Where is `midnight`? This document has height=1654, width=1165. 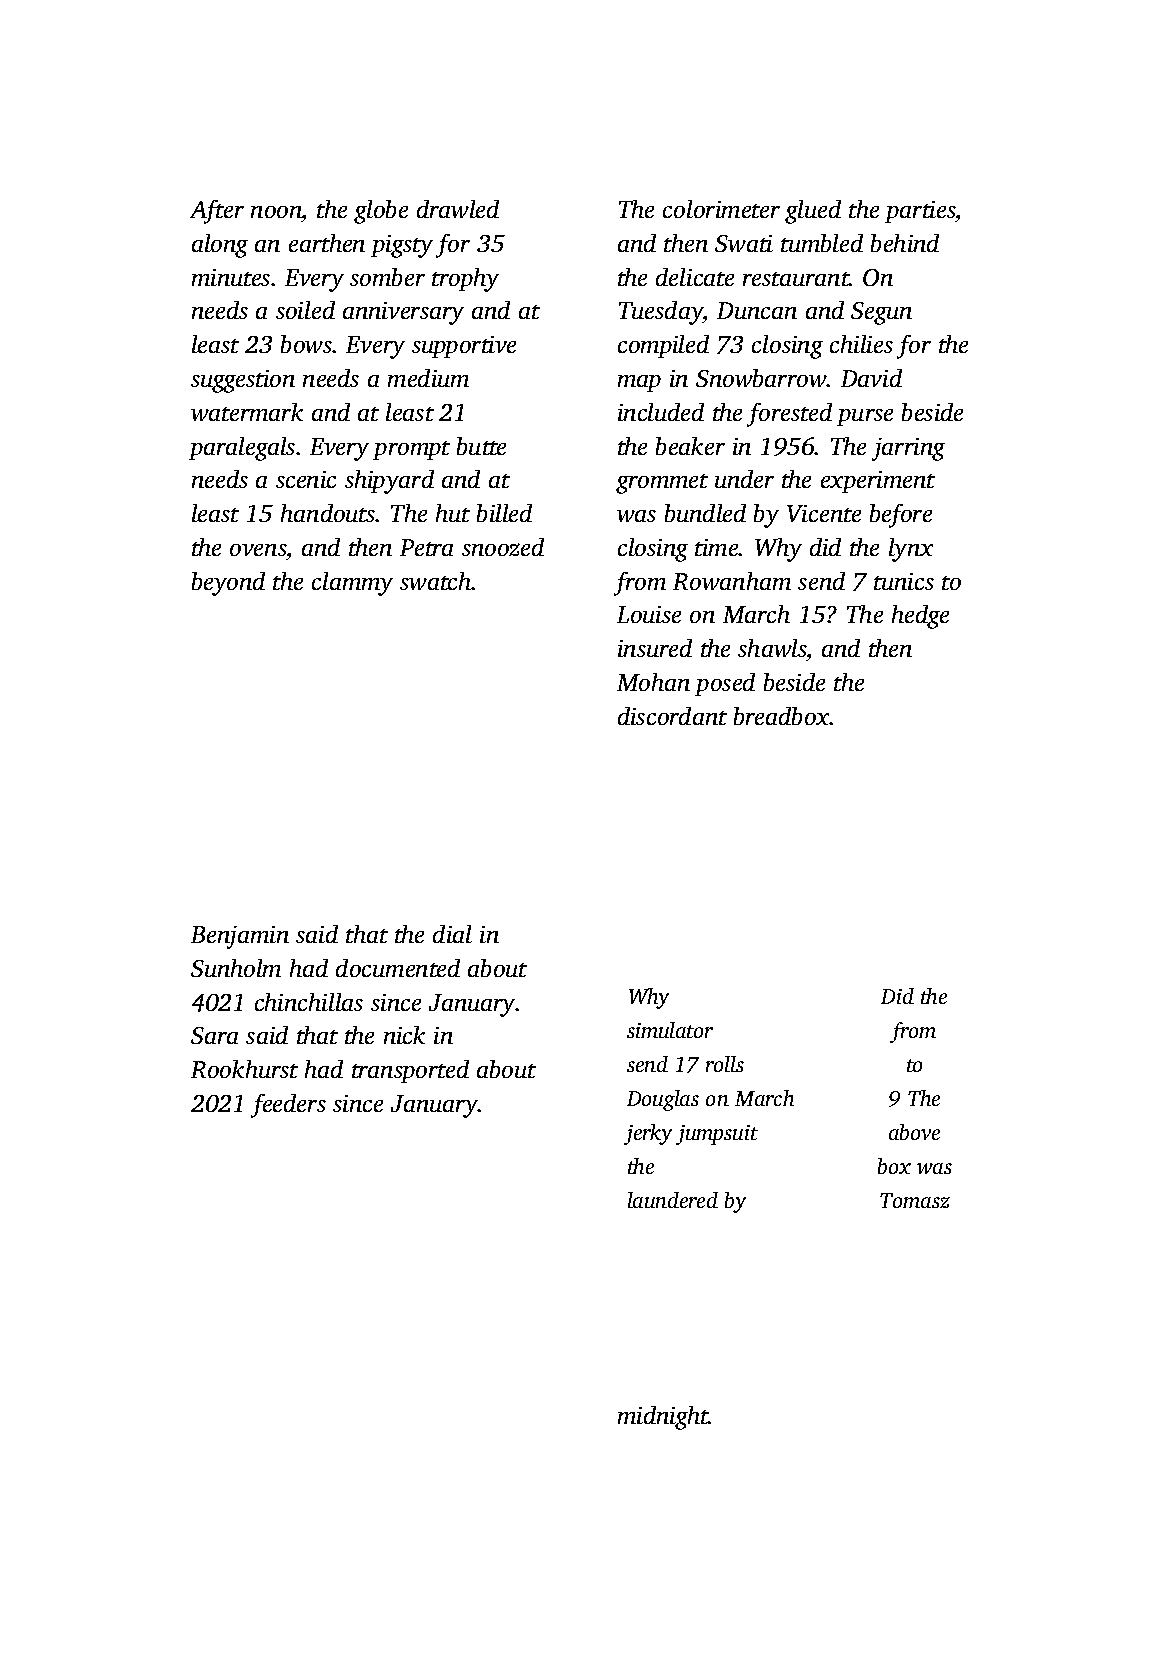 midnight is located at coordinates (663, 1418).
